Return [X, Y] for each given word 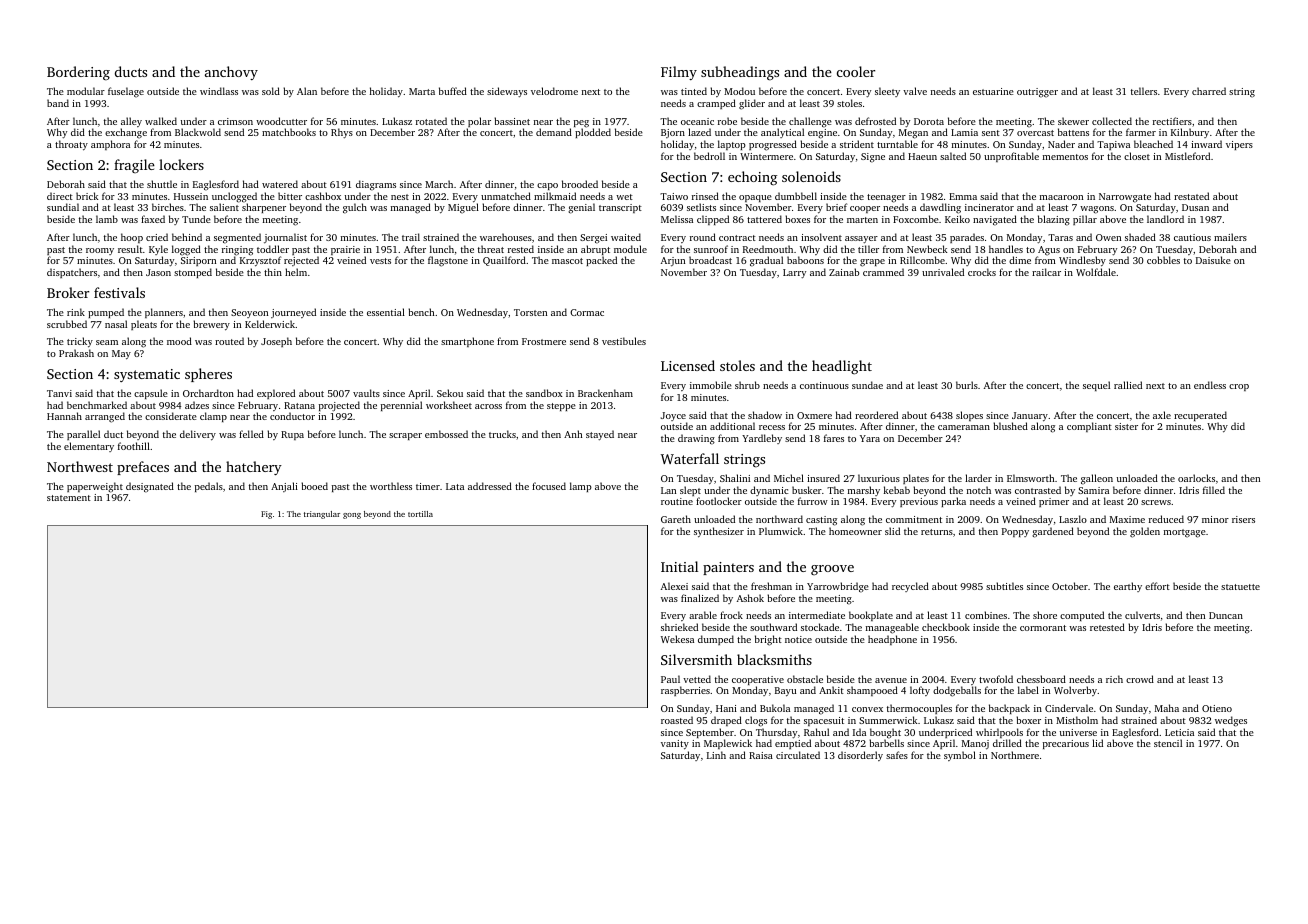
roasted [677, 720]
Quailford [504, 261]
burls [967, 385]
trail [411, 237]
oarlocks [1196, 478]
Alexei [674, 586]
